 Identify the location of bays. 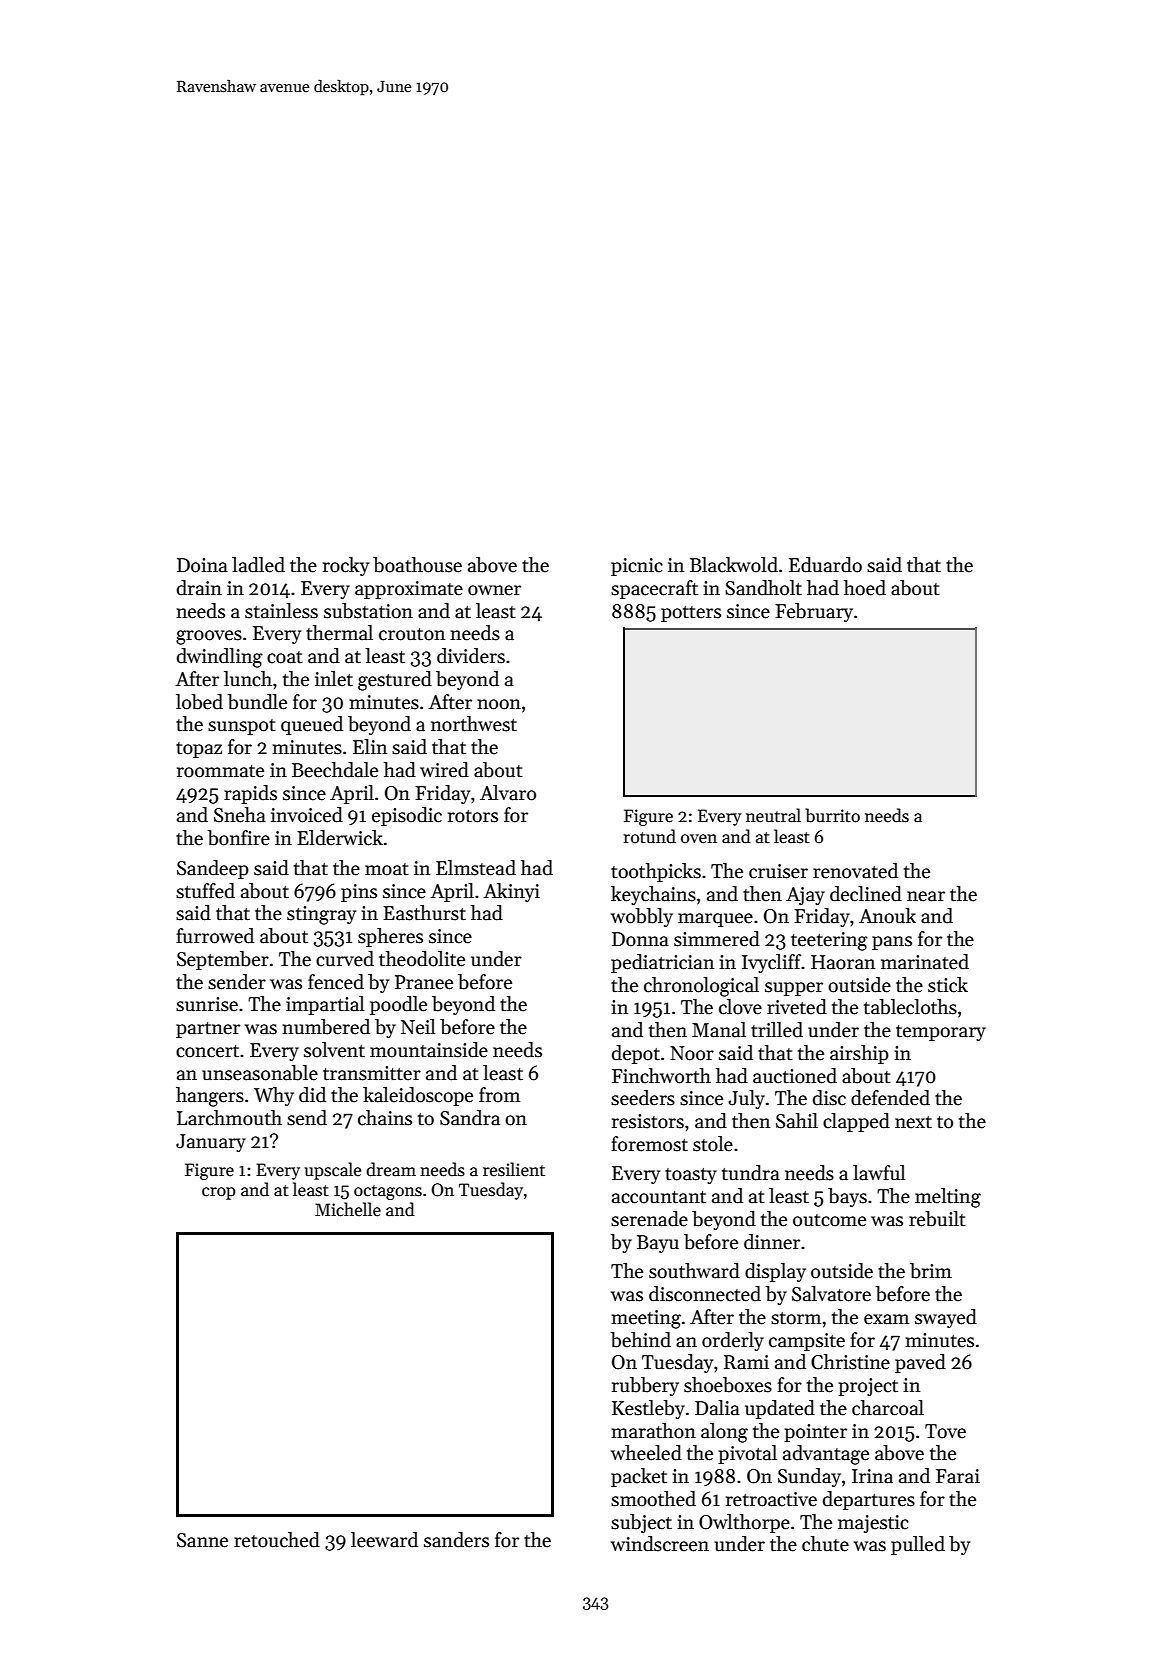
(847, 1197).
